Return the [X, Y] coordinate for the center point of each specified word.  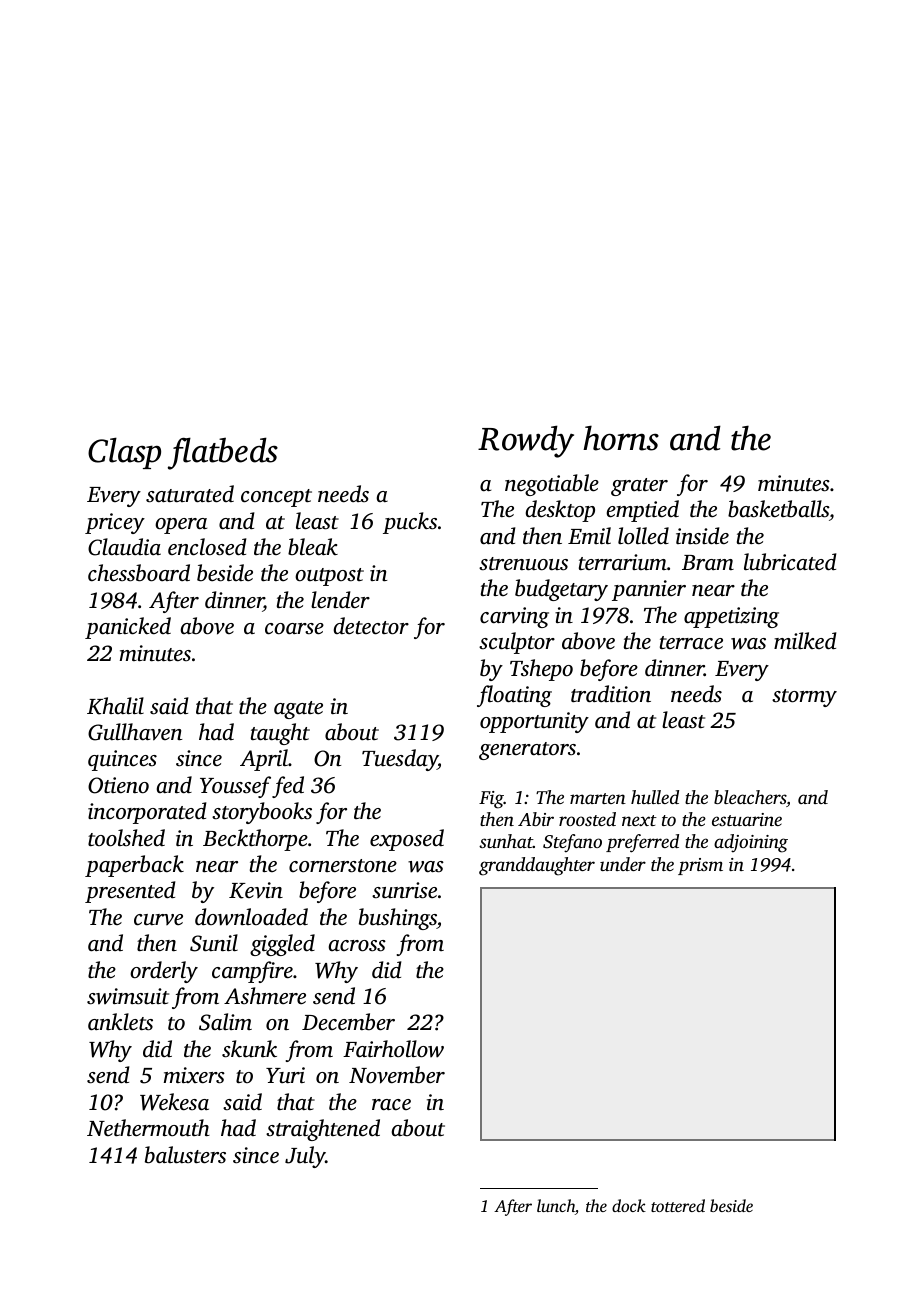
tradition [611, 694]
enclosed [207, 547]
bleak [313, 547]
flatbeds [223, 453]
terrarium [623, 562]
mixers [194, 1075]
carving [514, 617]
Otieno [118, 785]
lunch [556, 1205]
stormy [804, 698]
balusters [185, 1155]
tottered [678, 1205]
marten [598, 798]
